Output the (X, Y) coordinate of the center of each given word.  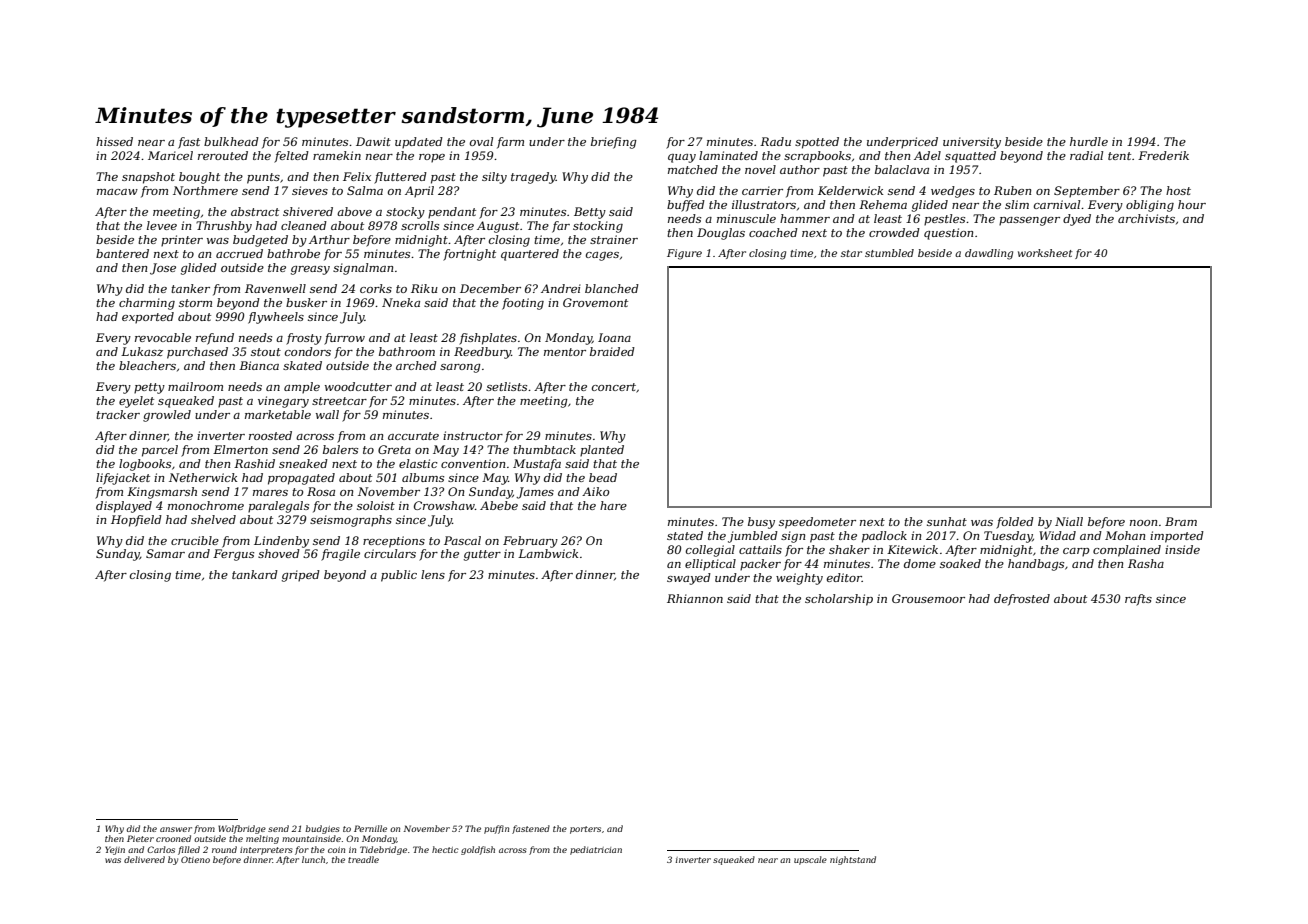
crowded (894, 232)
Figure (684, 254)
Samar (165, 553)
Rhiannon (695, 598)
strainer (614, 239)
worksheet (1045, 253)
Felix (357, 176)
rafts (1138, 600)
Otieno (195, 859)
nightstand (853, 860)
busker (306, 302)
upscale (810, 860)
